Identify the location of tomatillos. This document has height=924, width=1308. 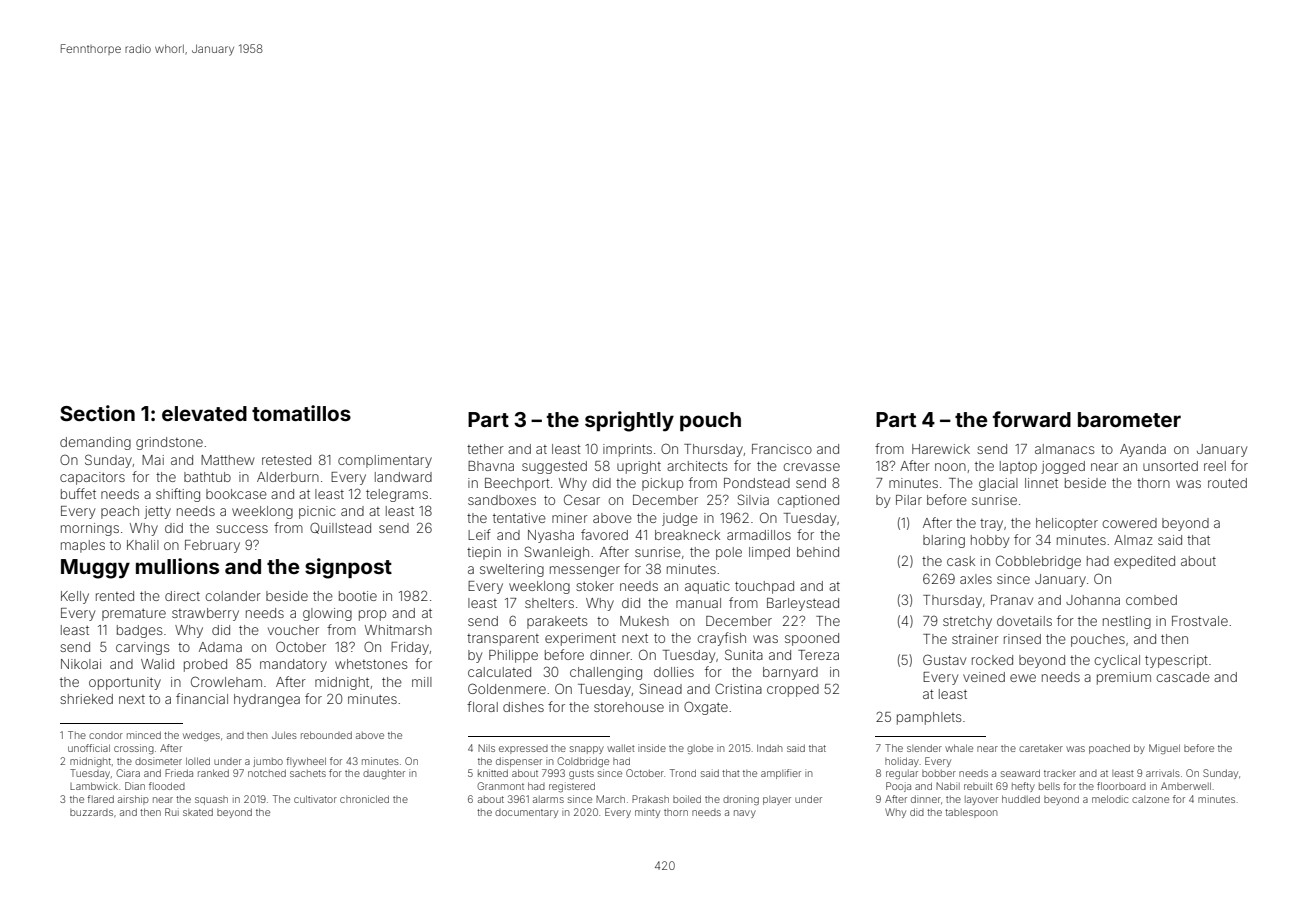
(301, 413).
